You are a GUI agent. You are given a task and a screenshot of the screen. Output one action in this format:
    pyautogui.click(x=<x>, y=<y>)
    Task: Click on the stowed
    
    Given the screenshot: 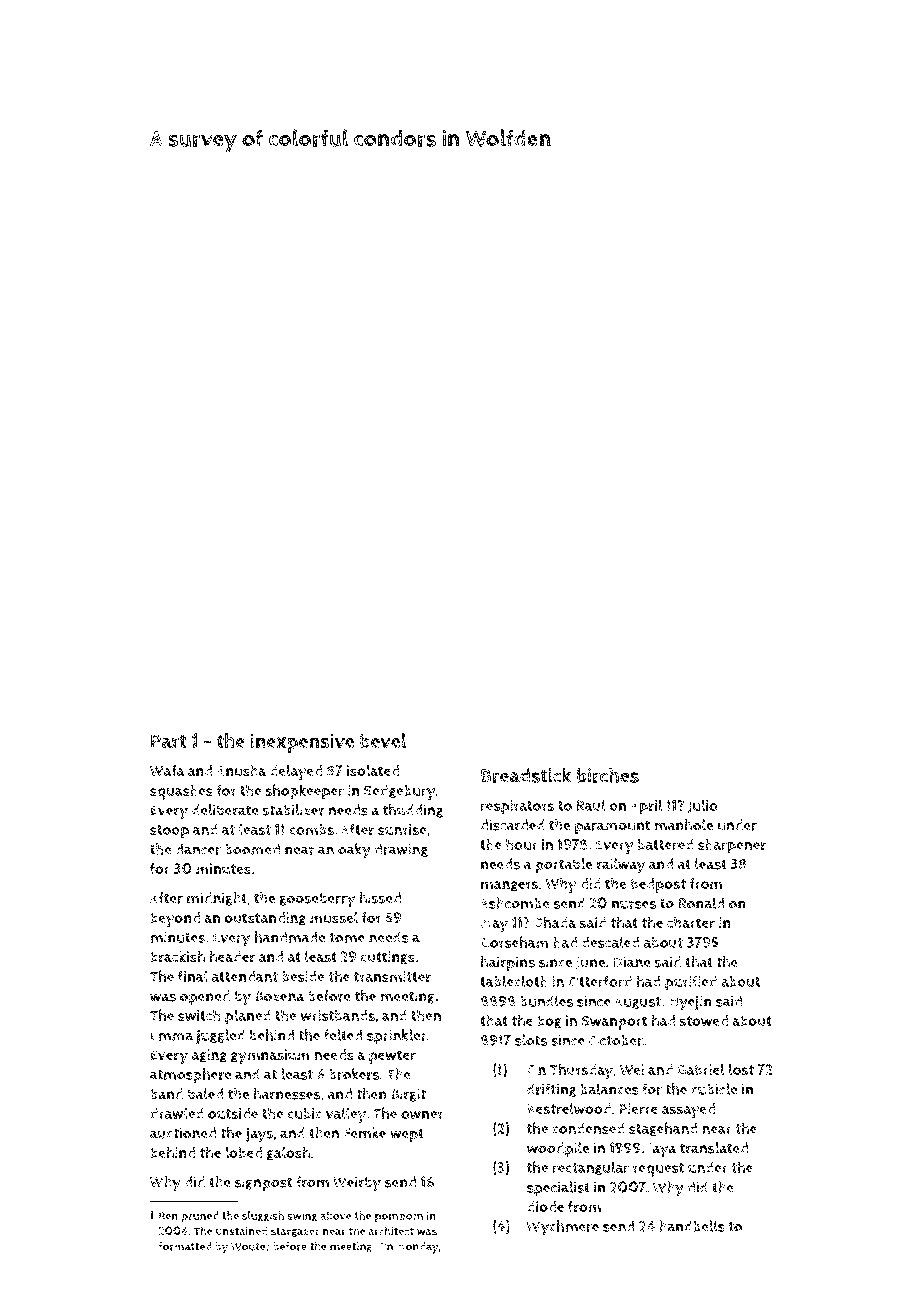 What is the action you would take?
    pyautogui.click(x=704, y=1021)
